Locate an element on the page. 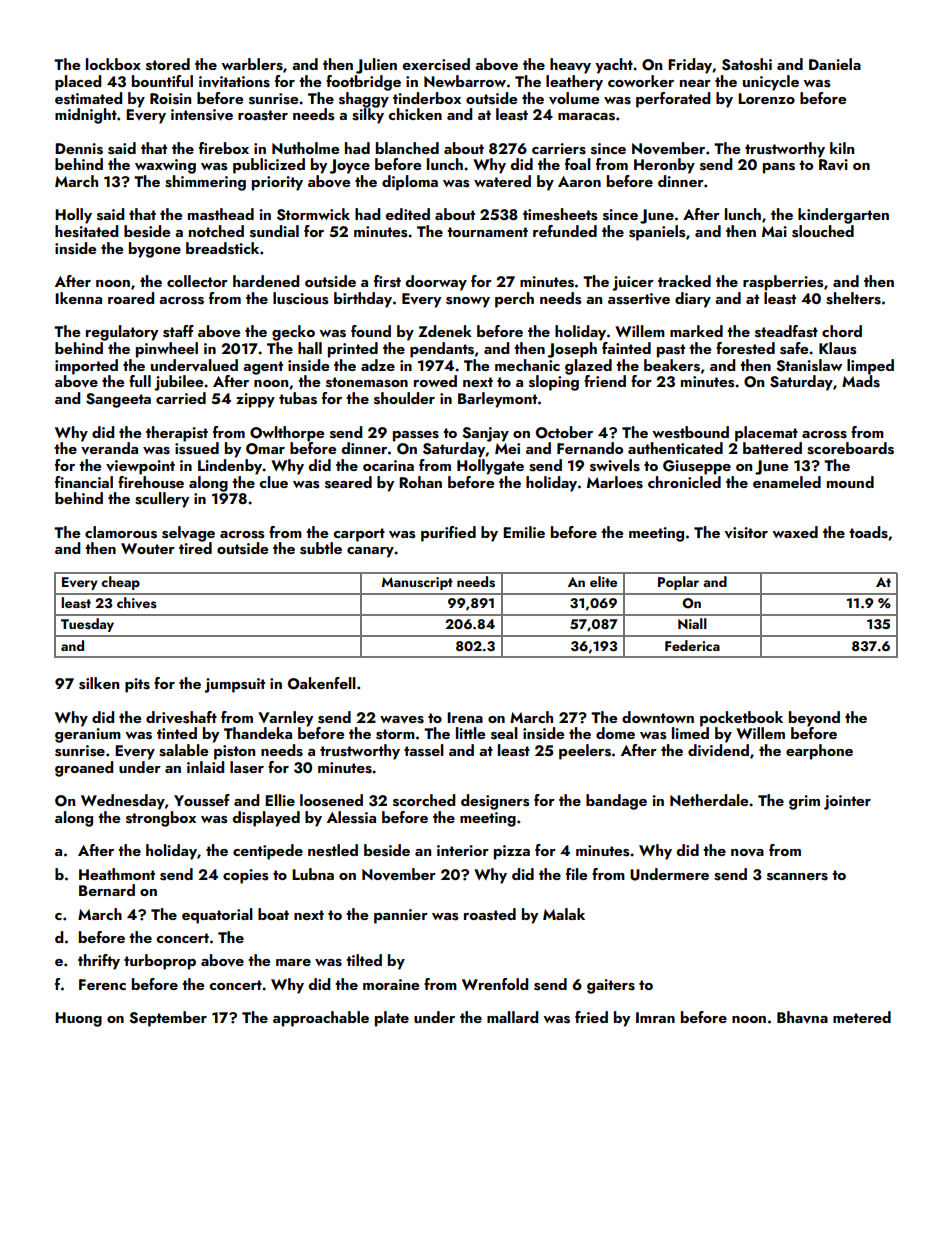 The width and height of the page is (952, 1233). placemat is located at coordinates (766, 434).
